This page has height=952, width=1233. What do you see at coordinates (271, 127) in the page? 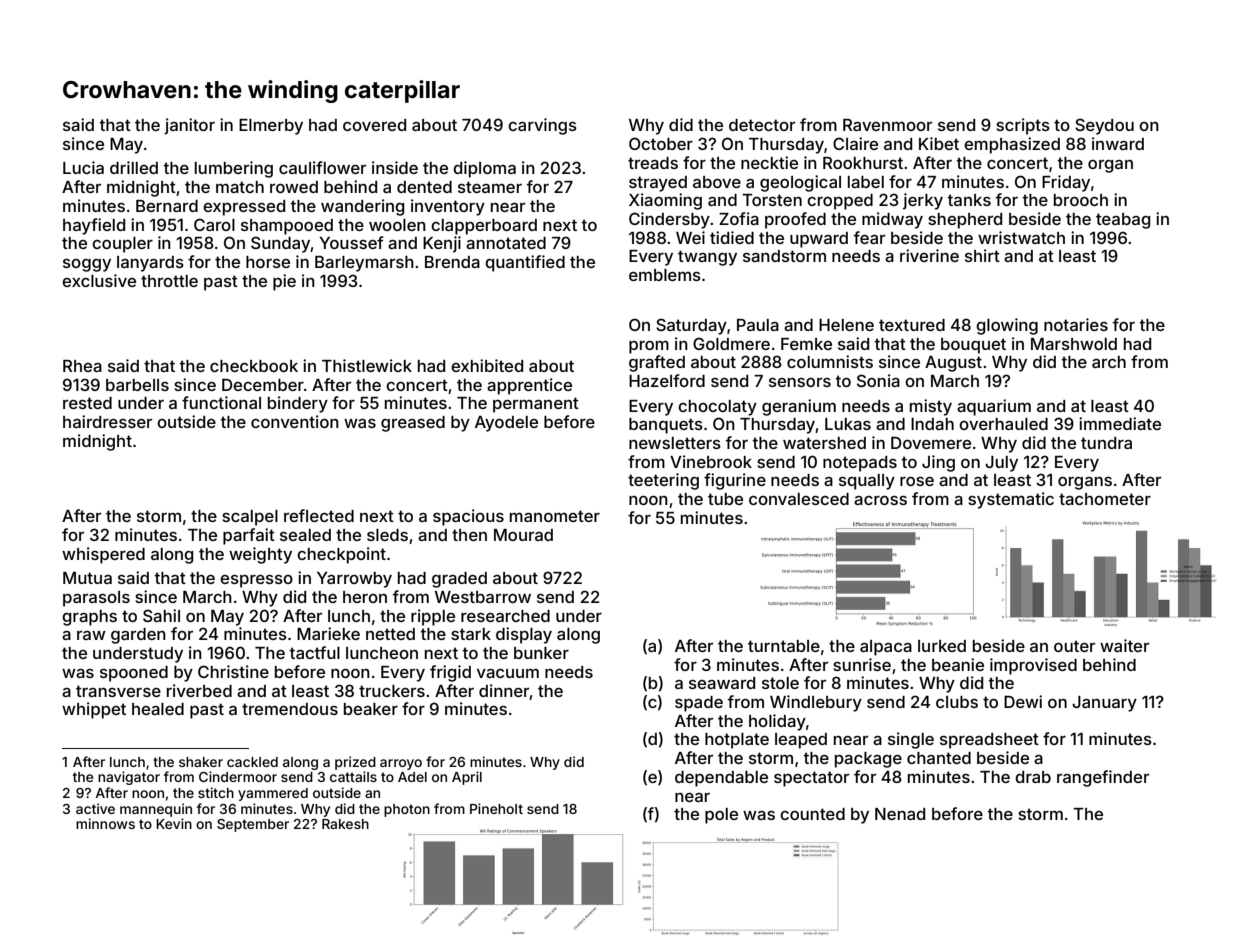
I see `Elmerby` at bounding box center [271, 127].
